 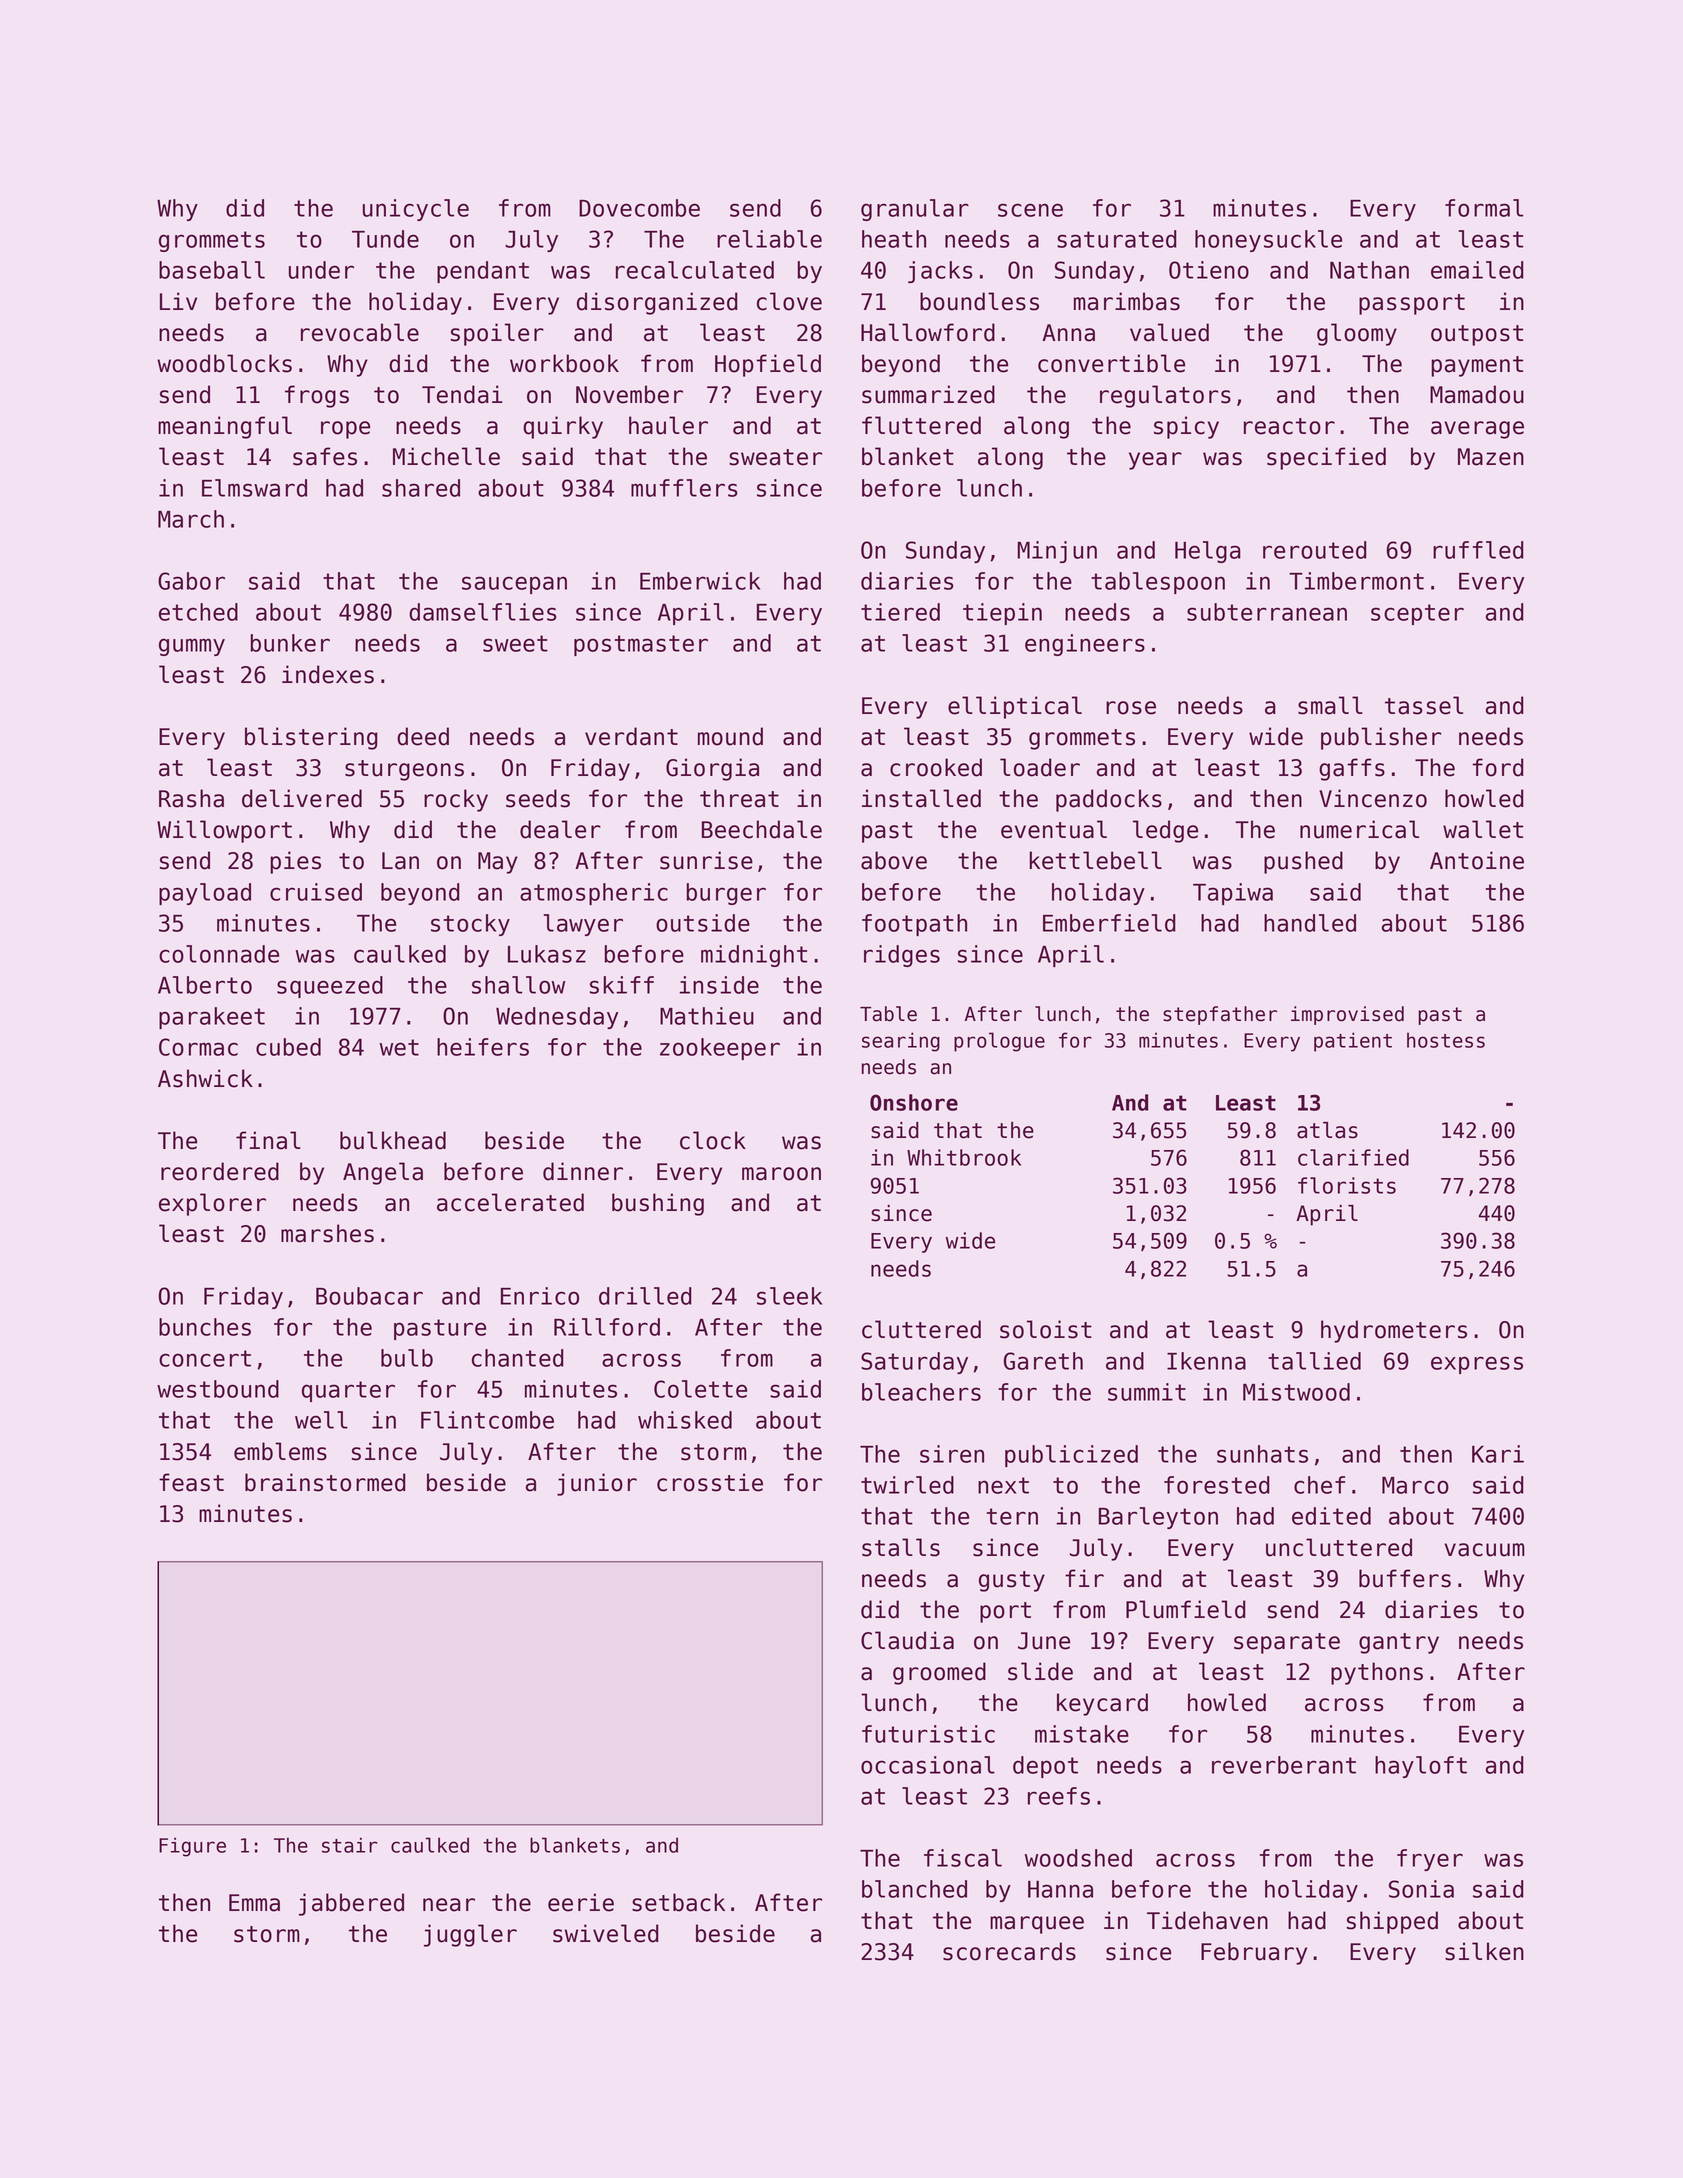 What do you see at coordinates (703, 923) in the image?
I see `outside` at bounding box center [703, 923].
